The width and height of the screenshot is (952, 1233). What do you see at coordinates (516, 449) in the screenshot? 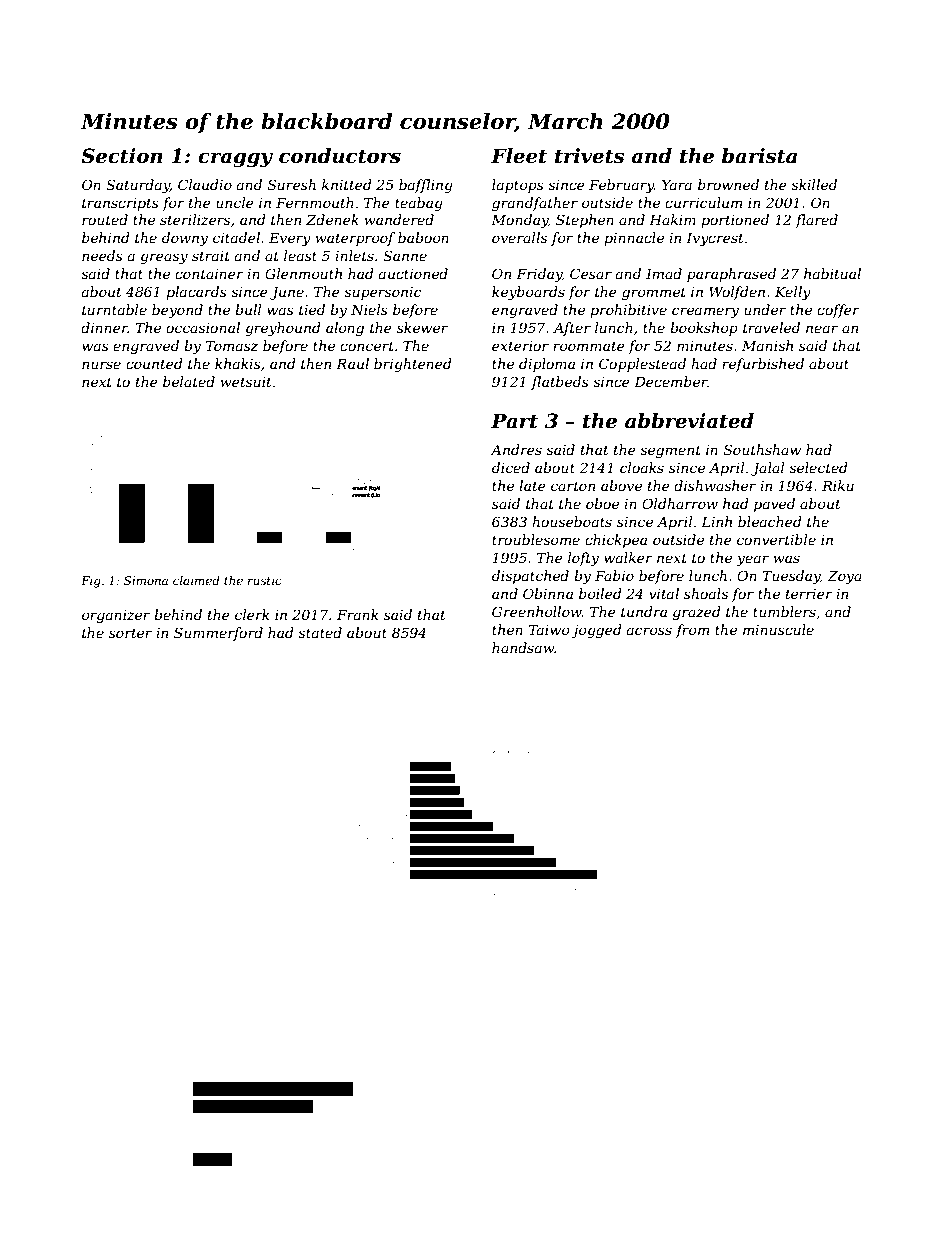
I see `Andres` at bounding box center [516, 449].
